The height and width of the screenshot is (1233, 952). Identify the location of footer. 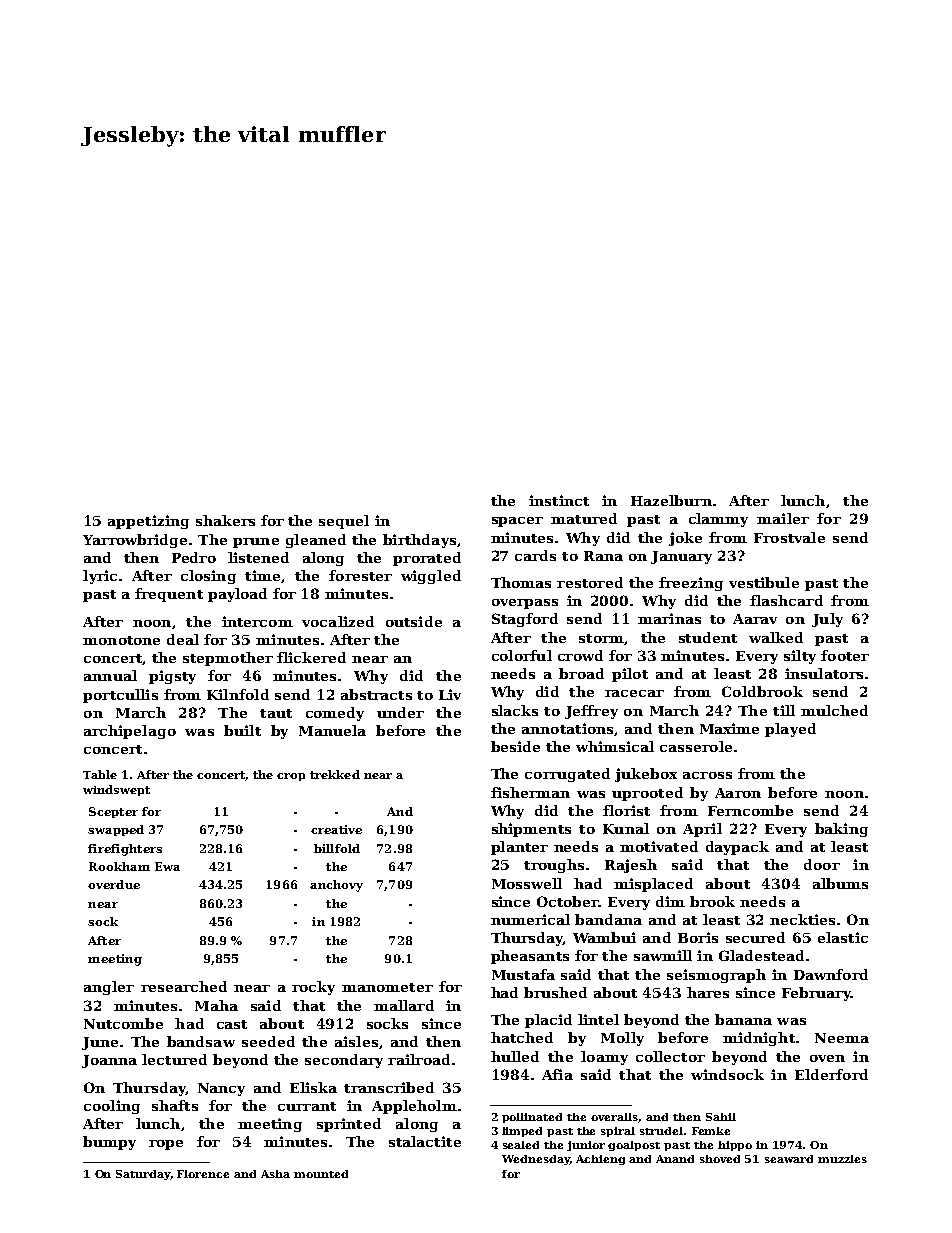
(845, 655).
